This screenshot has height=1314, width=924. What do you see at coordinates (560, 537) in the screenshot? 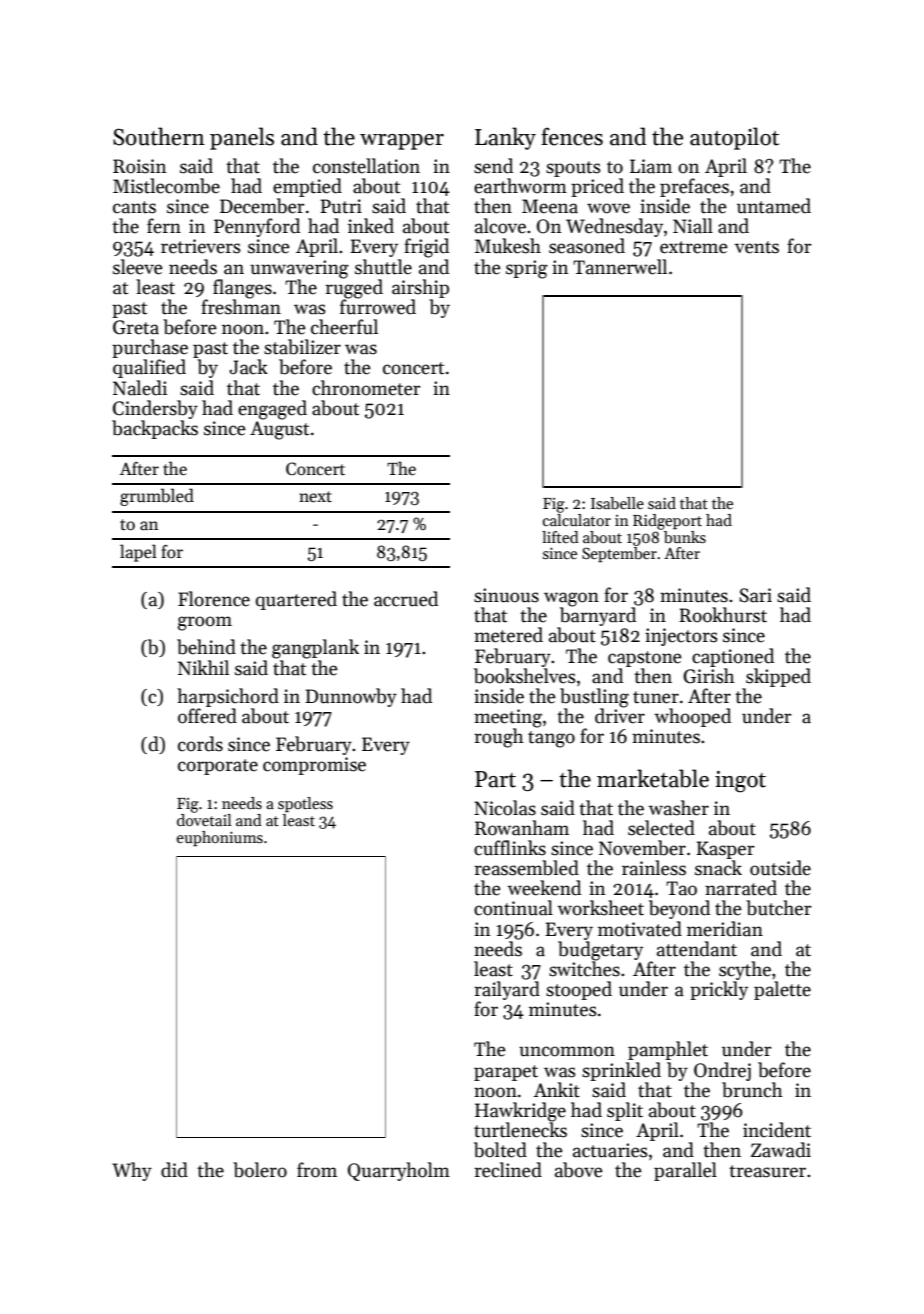
I see `lifted` at bounding box center [560, 537].
